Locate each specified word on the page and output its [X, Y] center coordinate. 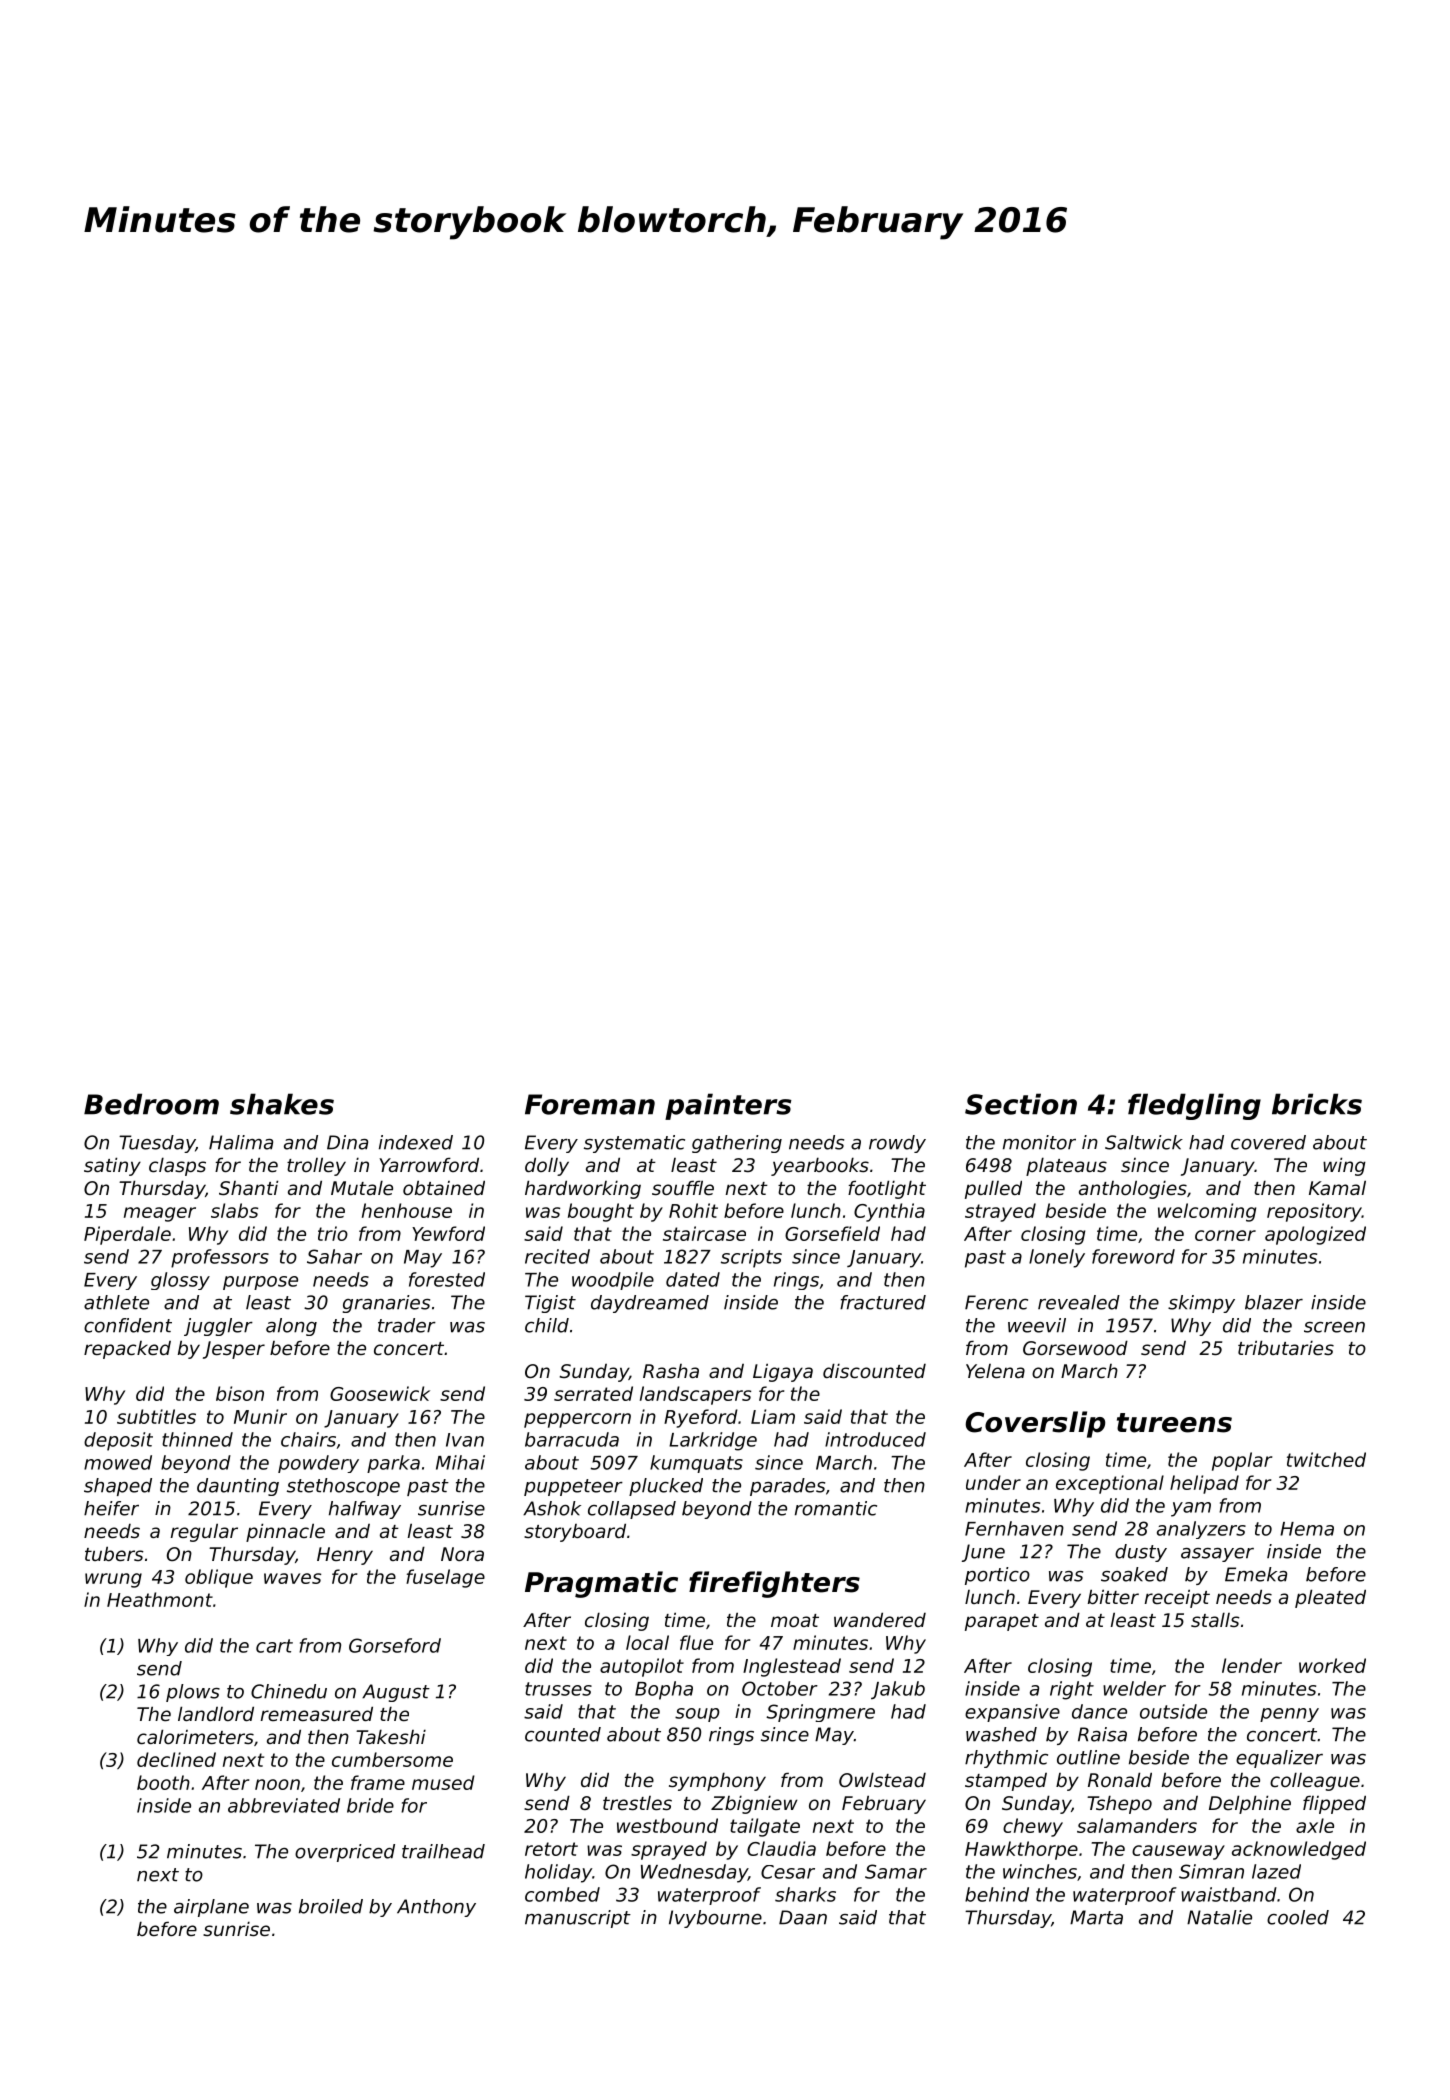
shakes [282, 1104]
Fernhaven [1014, 1528]
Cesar [788, 1872]
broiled [331, 1906]
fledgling [1194, 1106]
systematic [634, 1144]
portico [997, 1576]
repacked [127, 1350]
